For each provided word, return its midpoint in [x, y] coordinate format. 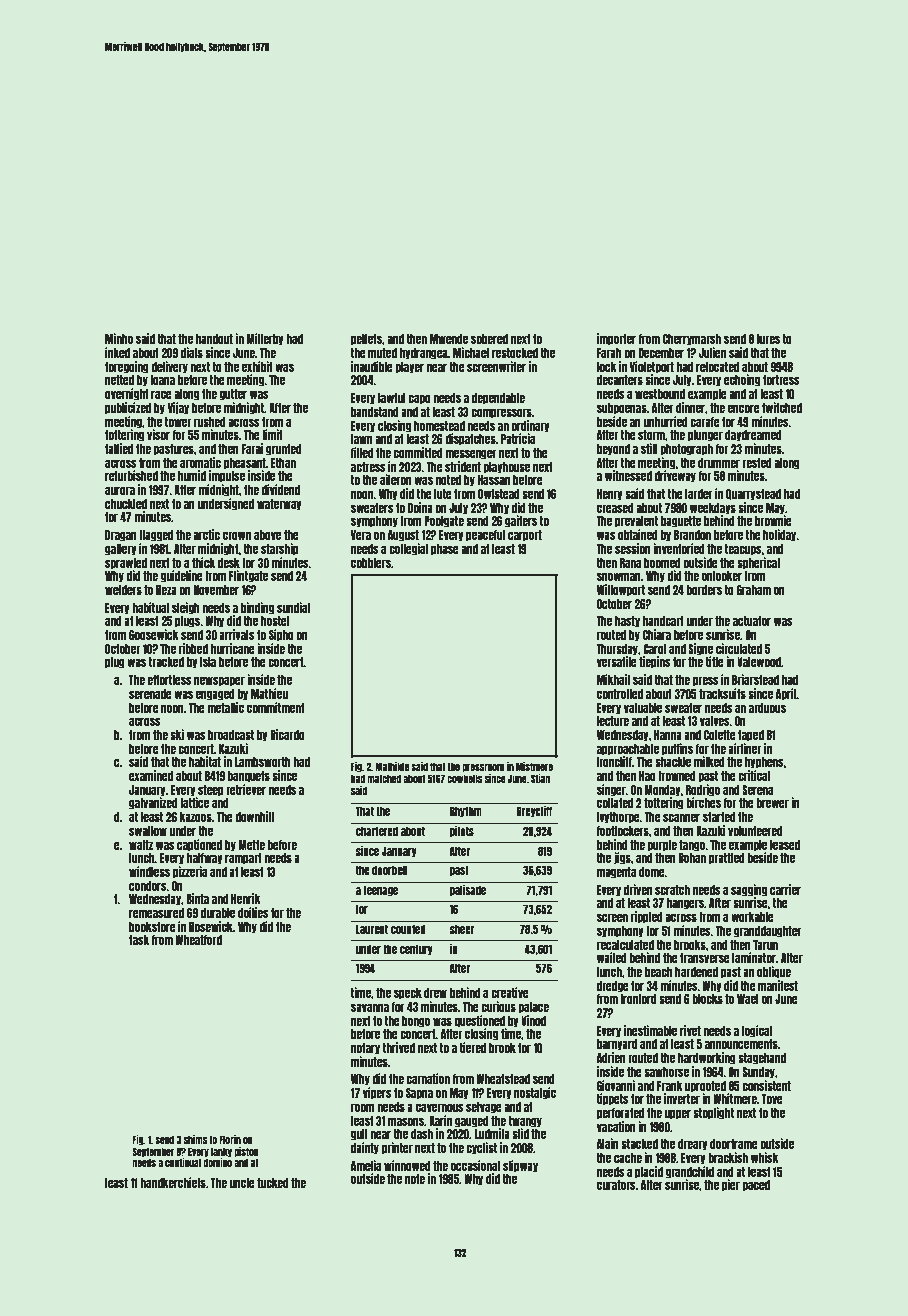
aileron [396, 479]
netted [119, 380]
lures [768, 339]
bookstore [152, 927]
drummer [719, 463]
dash [422, 1134]
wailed [612, 957]
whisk [765, 1157]
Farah [609, 353]
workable [752, 917]
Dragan [121, 536]
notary [365, 1049]
